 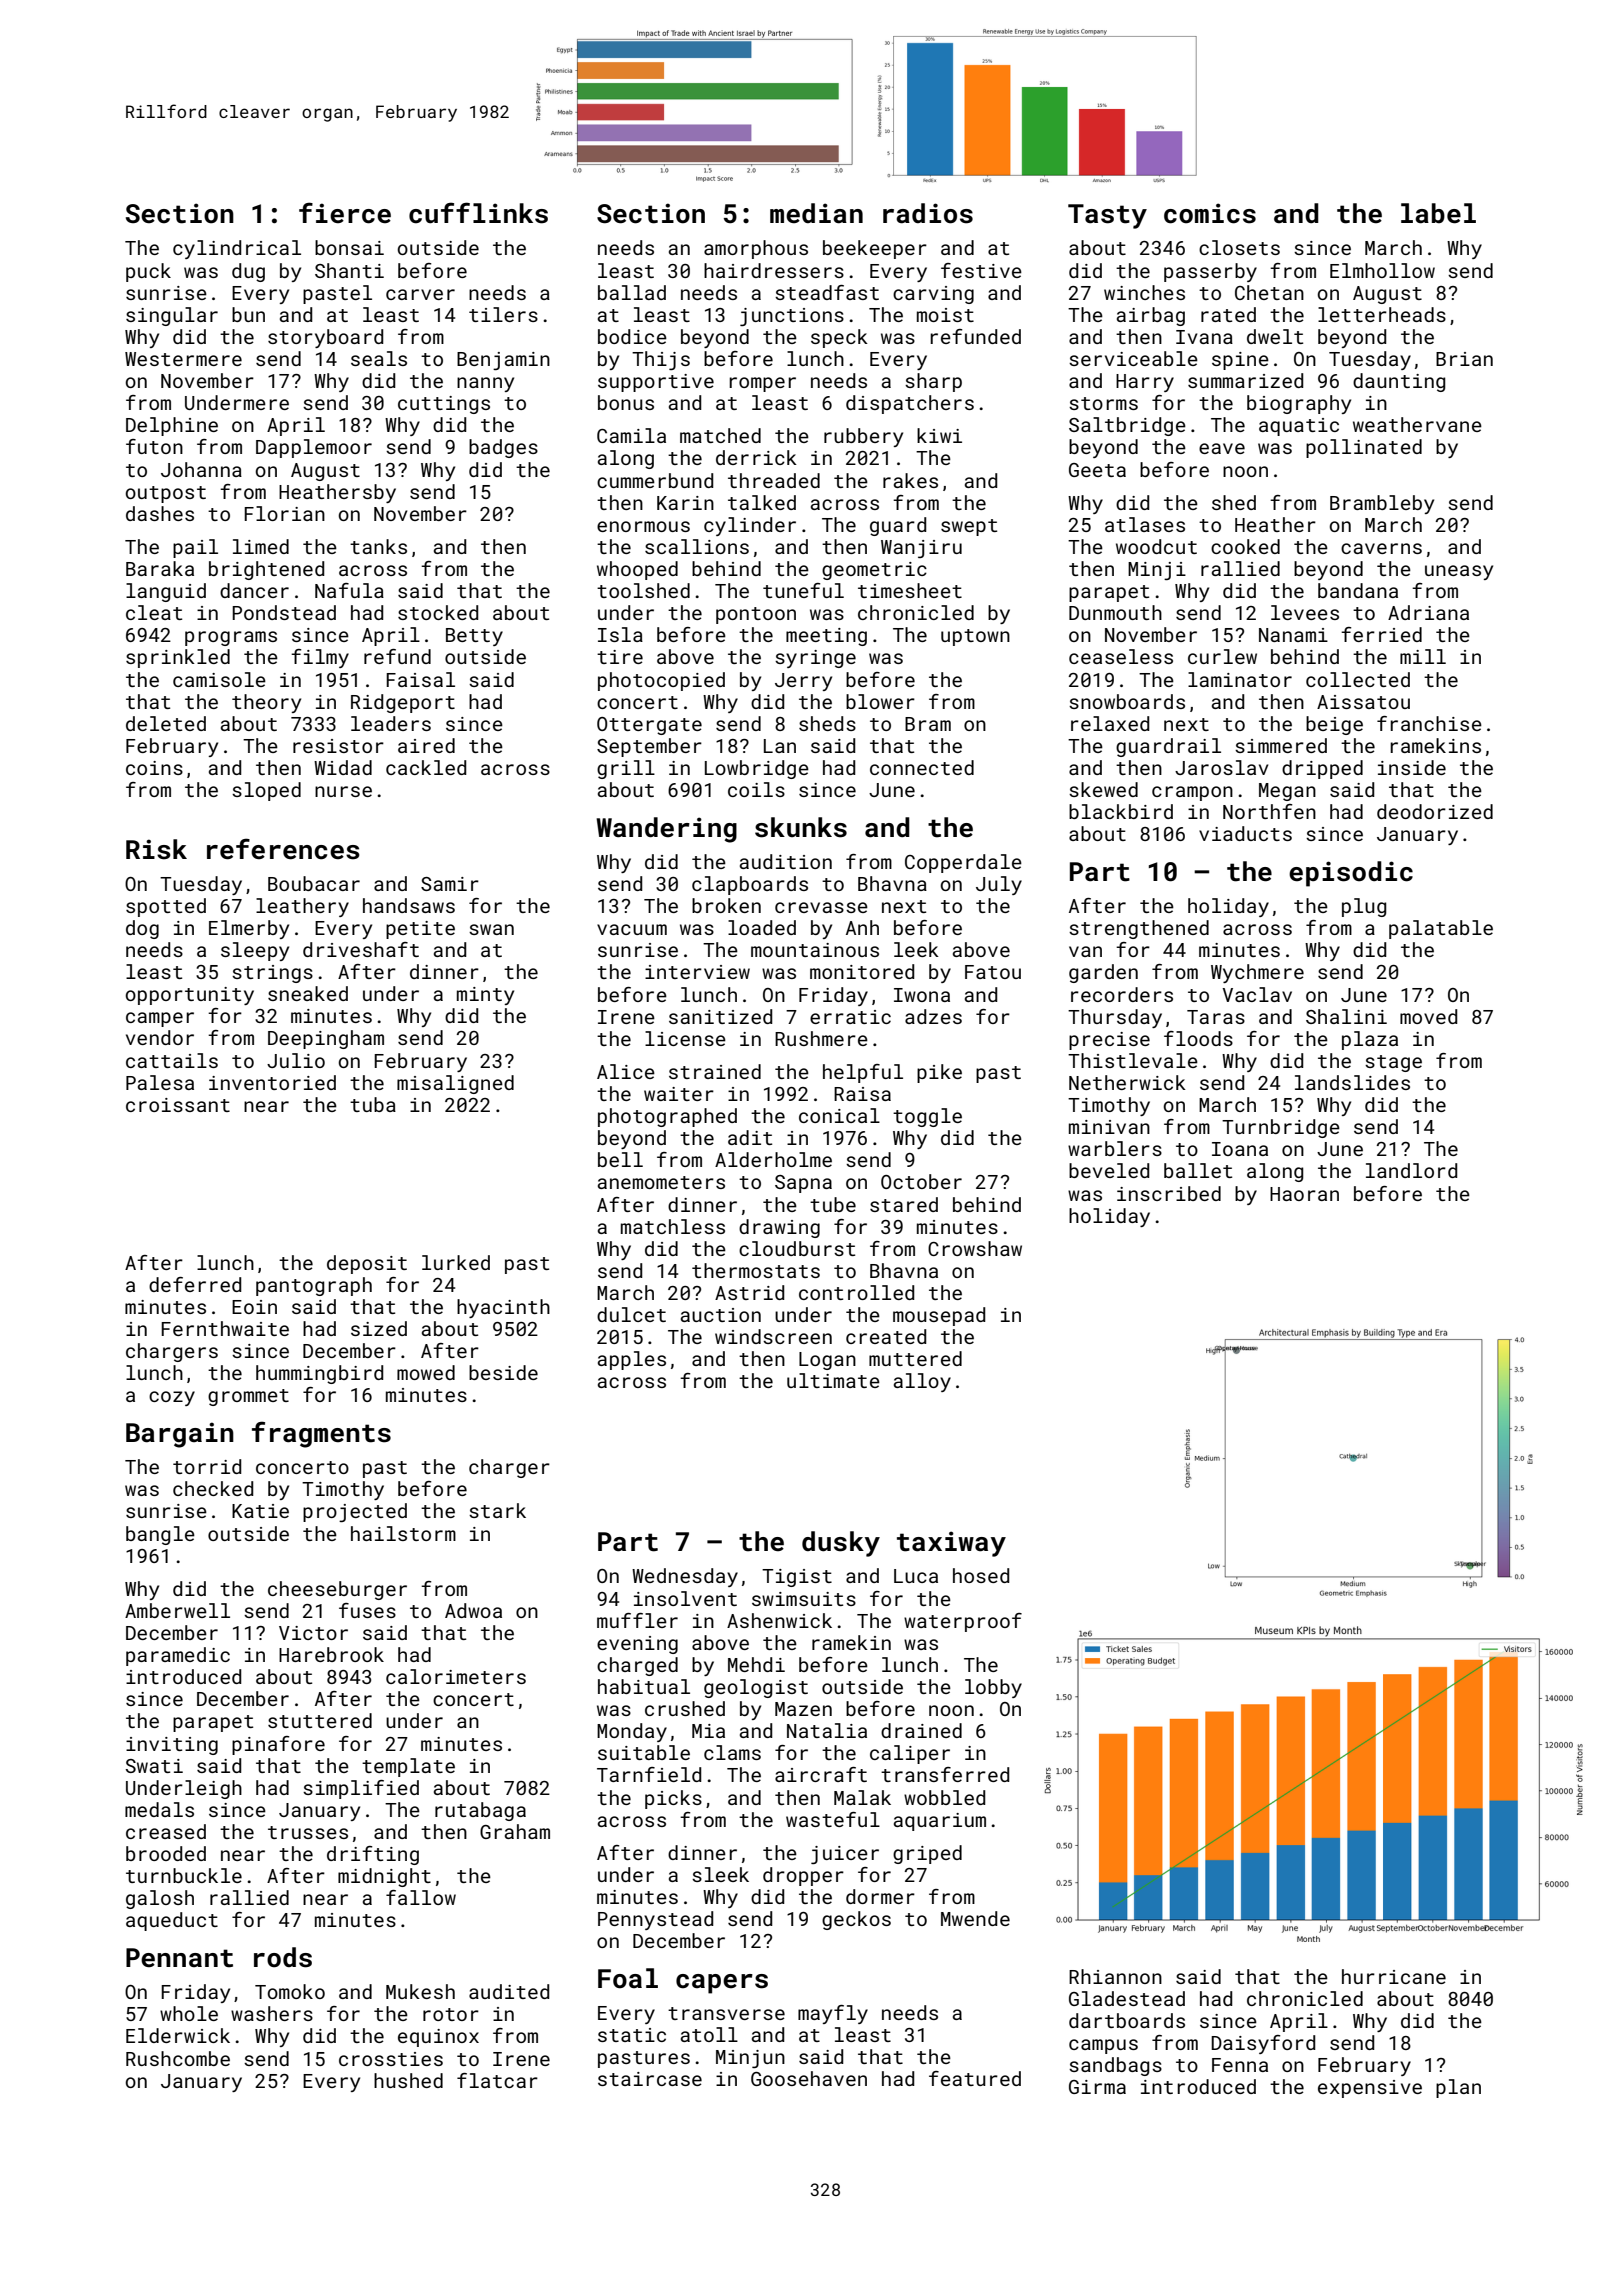 What do you see at coordinates (933, 382) in the screenshot?
I see `sharp` at bounding box center [933, 382].
